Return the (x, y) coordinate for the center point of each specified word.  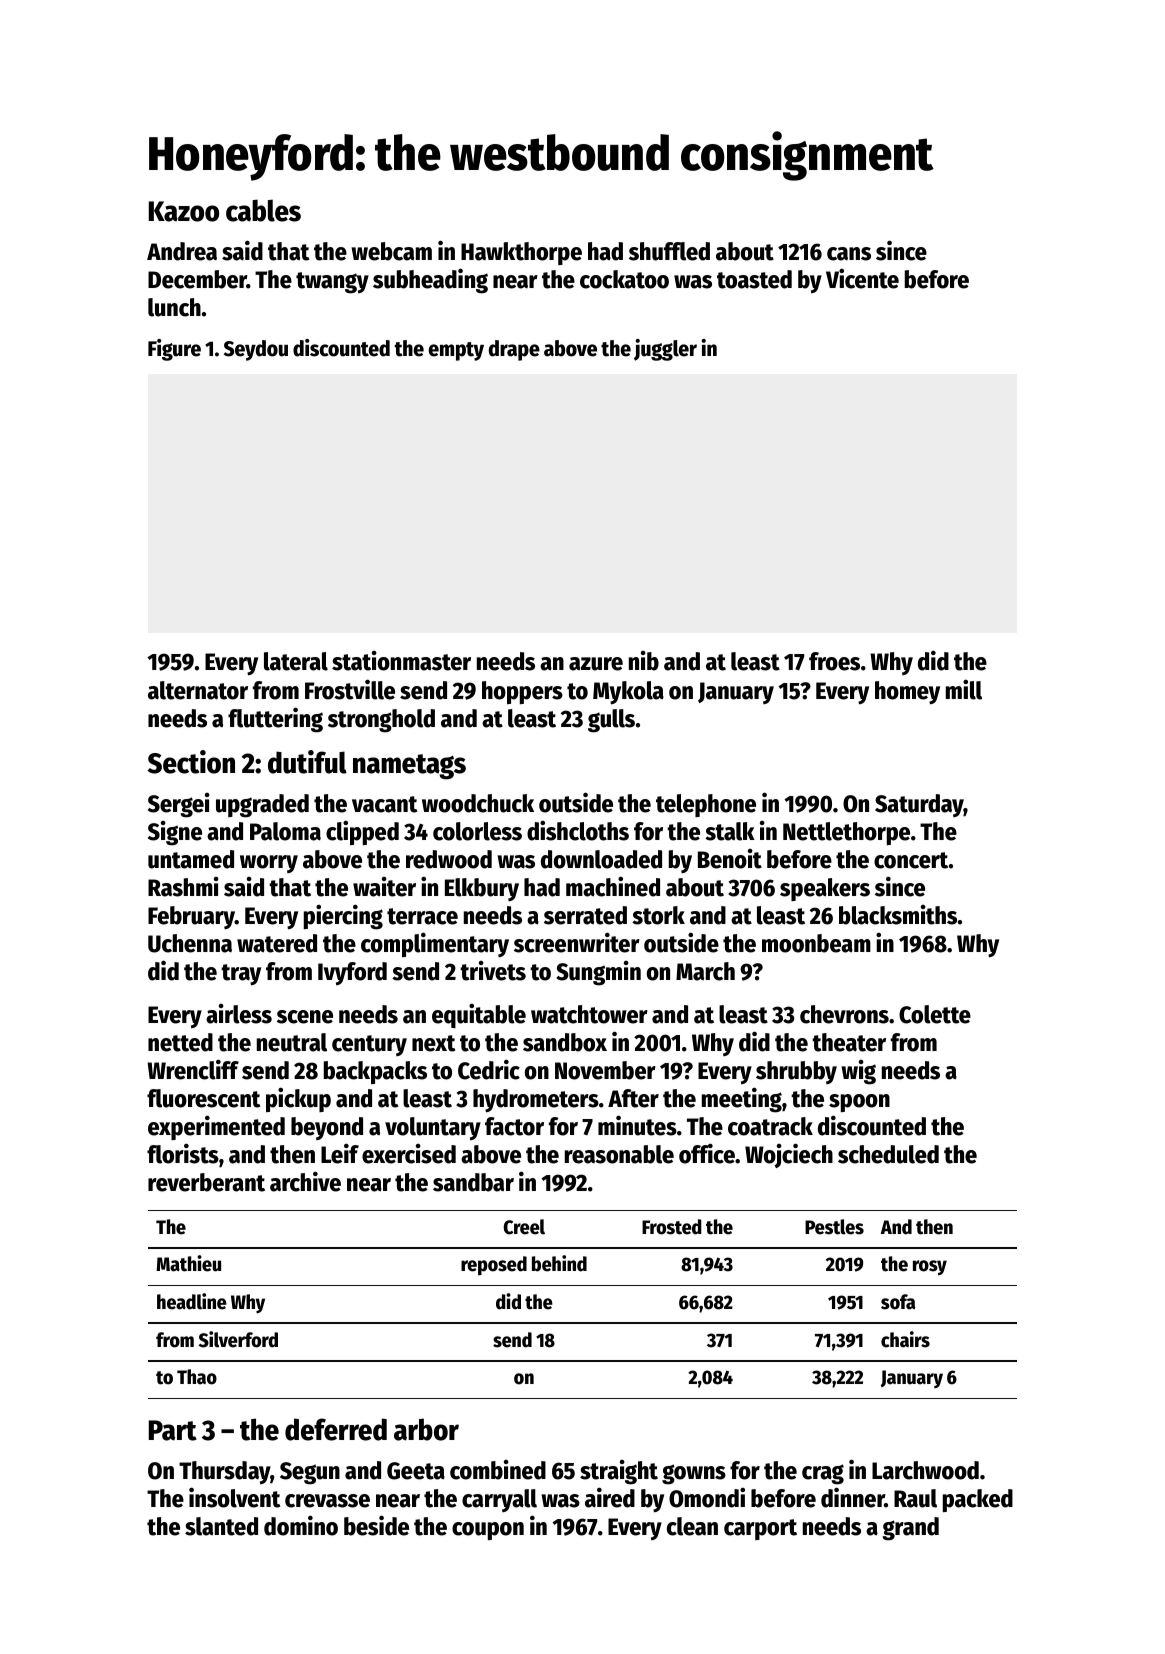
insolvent (234, 1497)
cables (263, 210)
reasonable (619, 1154)
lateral (296, 661)
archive (305, 1181)
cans (849, 254)
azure (596, 664)
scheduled (888, 1154)
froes (834, 661)
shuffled (669, 251)
